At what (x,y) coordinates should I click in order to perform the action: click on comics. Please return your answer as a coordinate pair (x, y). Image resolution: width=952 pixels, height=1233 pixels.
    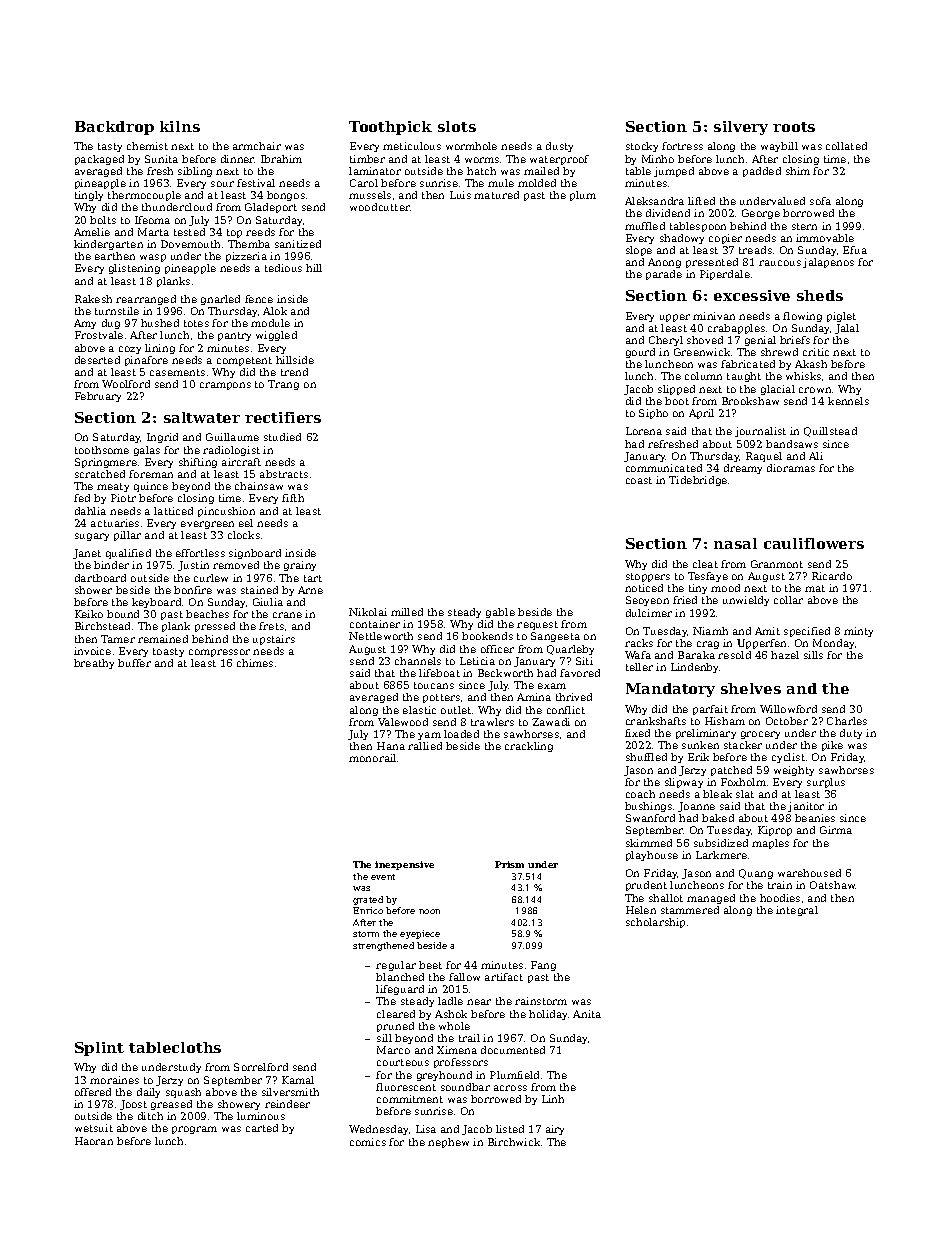
    Looking at the image, I should click on (368, 1142).
